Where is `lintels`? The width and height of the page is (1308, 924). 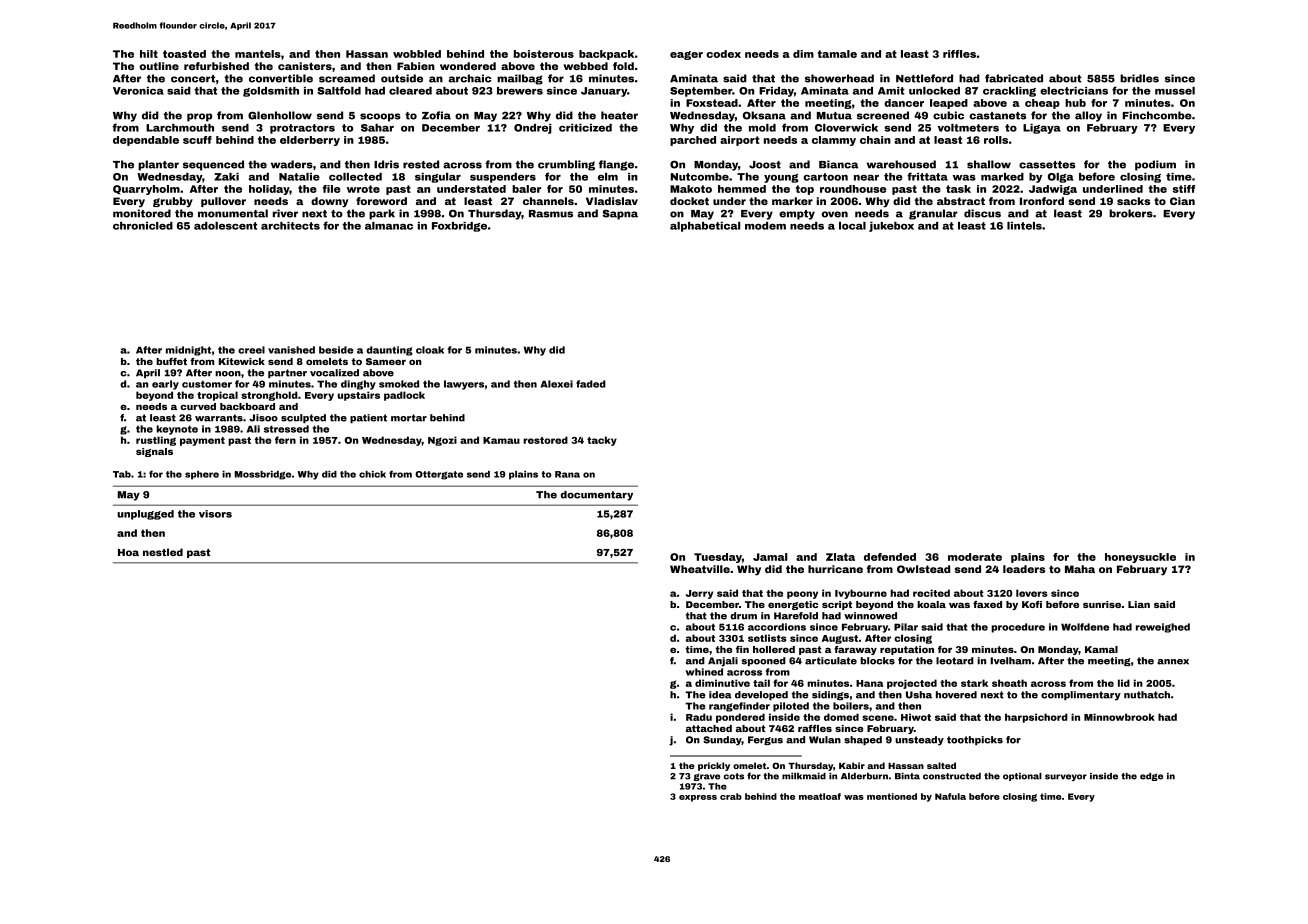
lintels is located at coordinates (1024, 226).
